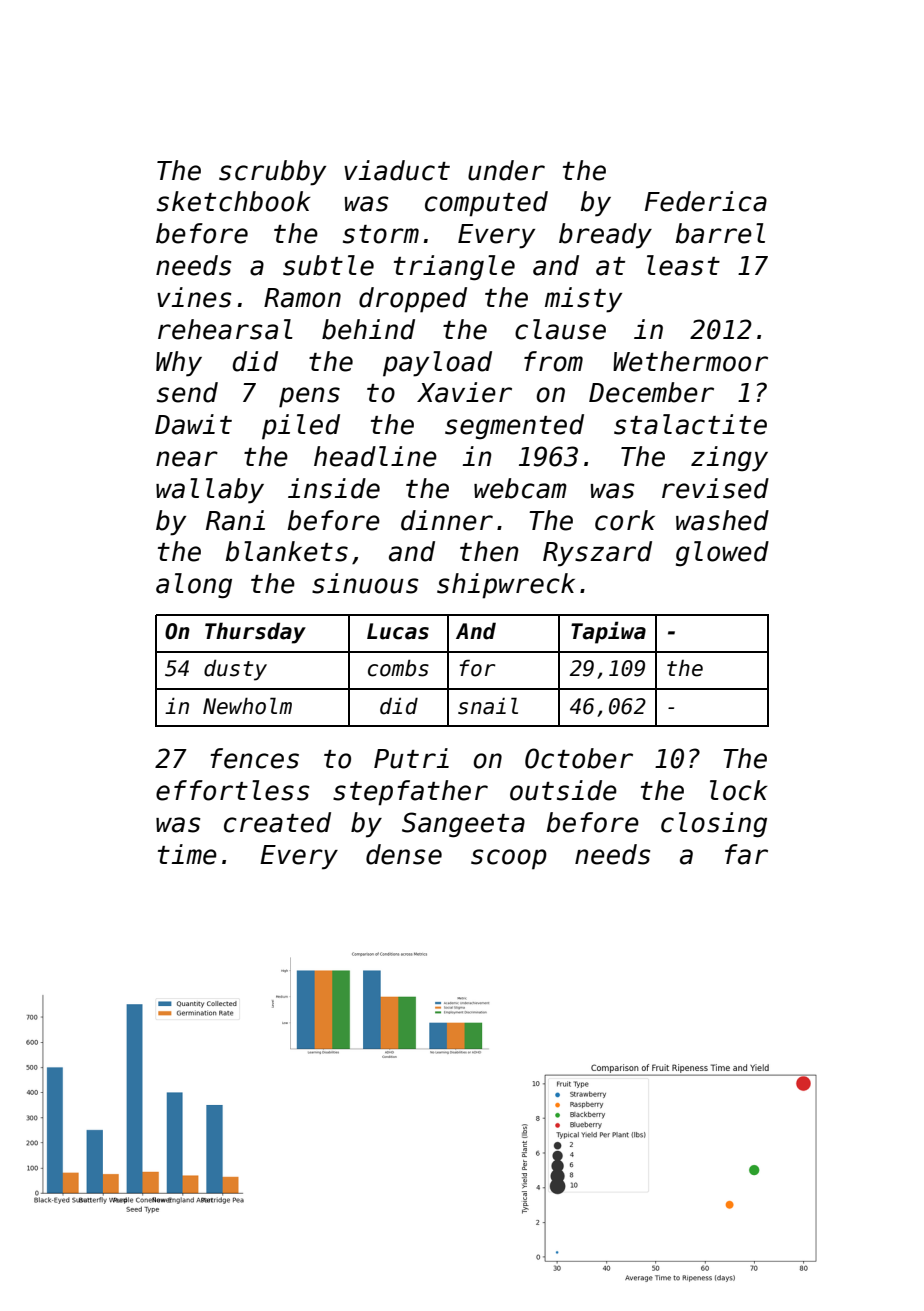 The width and height of the screenshot is (924, 1311). I want to click on rehearsal, so click(225, 329).
